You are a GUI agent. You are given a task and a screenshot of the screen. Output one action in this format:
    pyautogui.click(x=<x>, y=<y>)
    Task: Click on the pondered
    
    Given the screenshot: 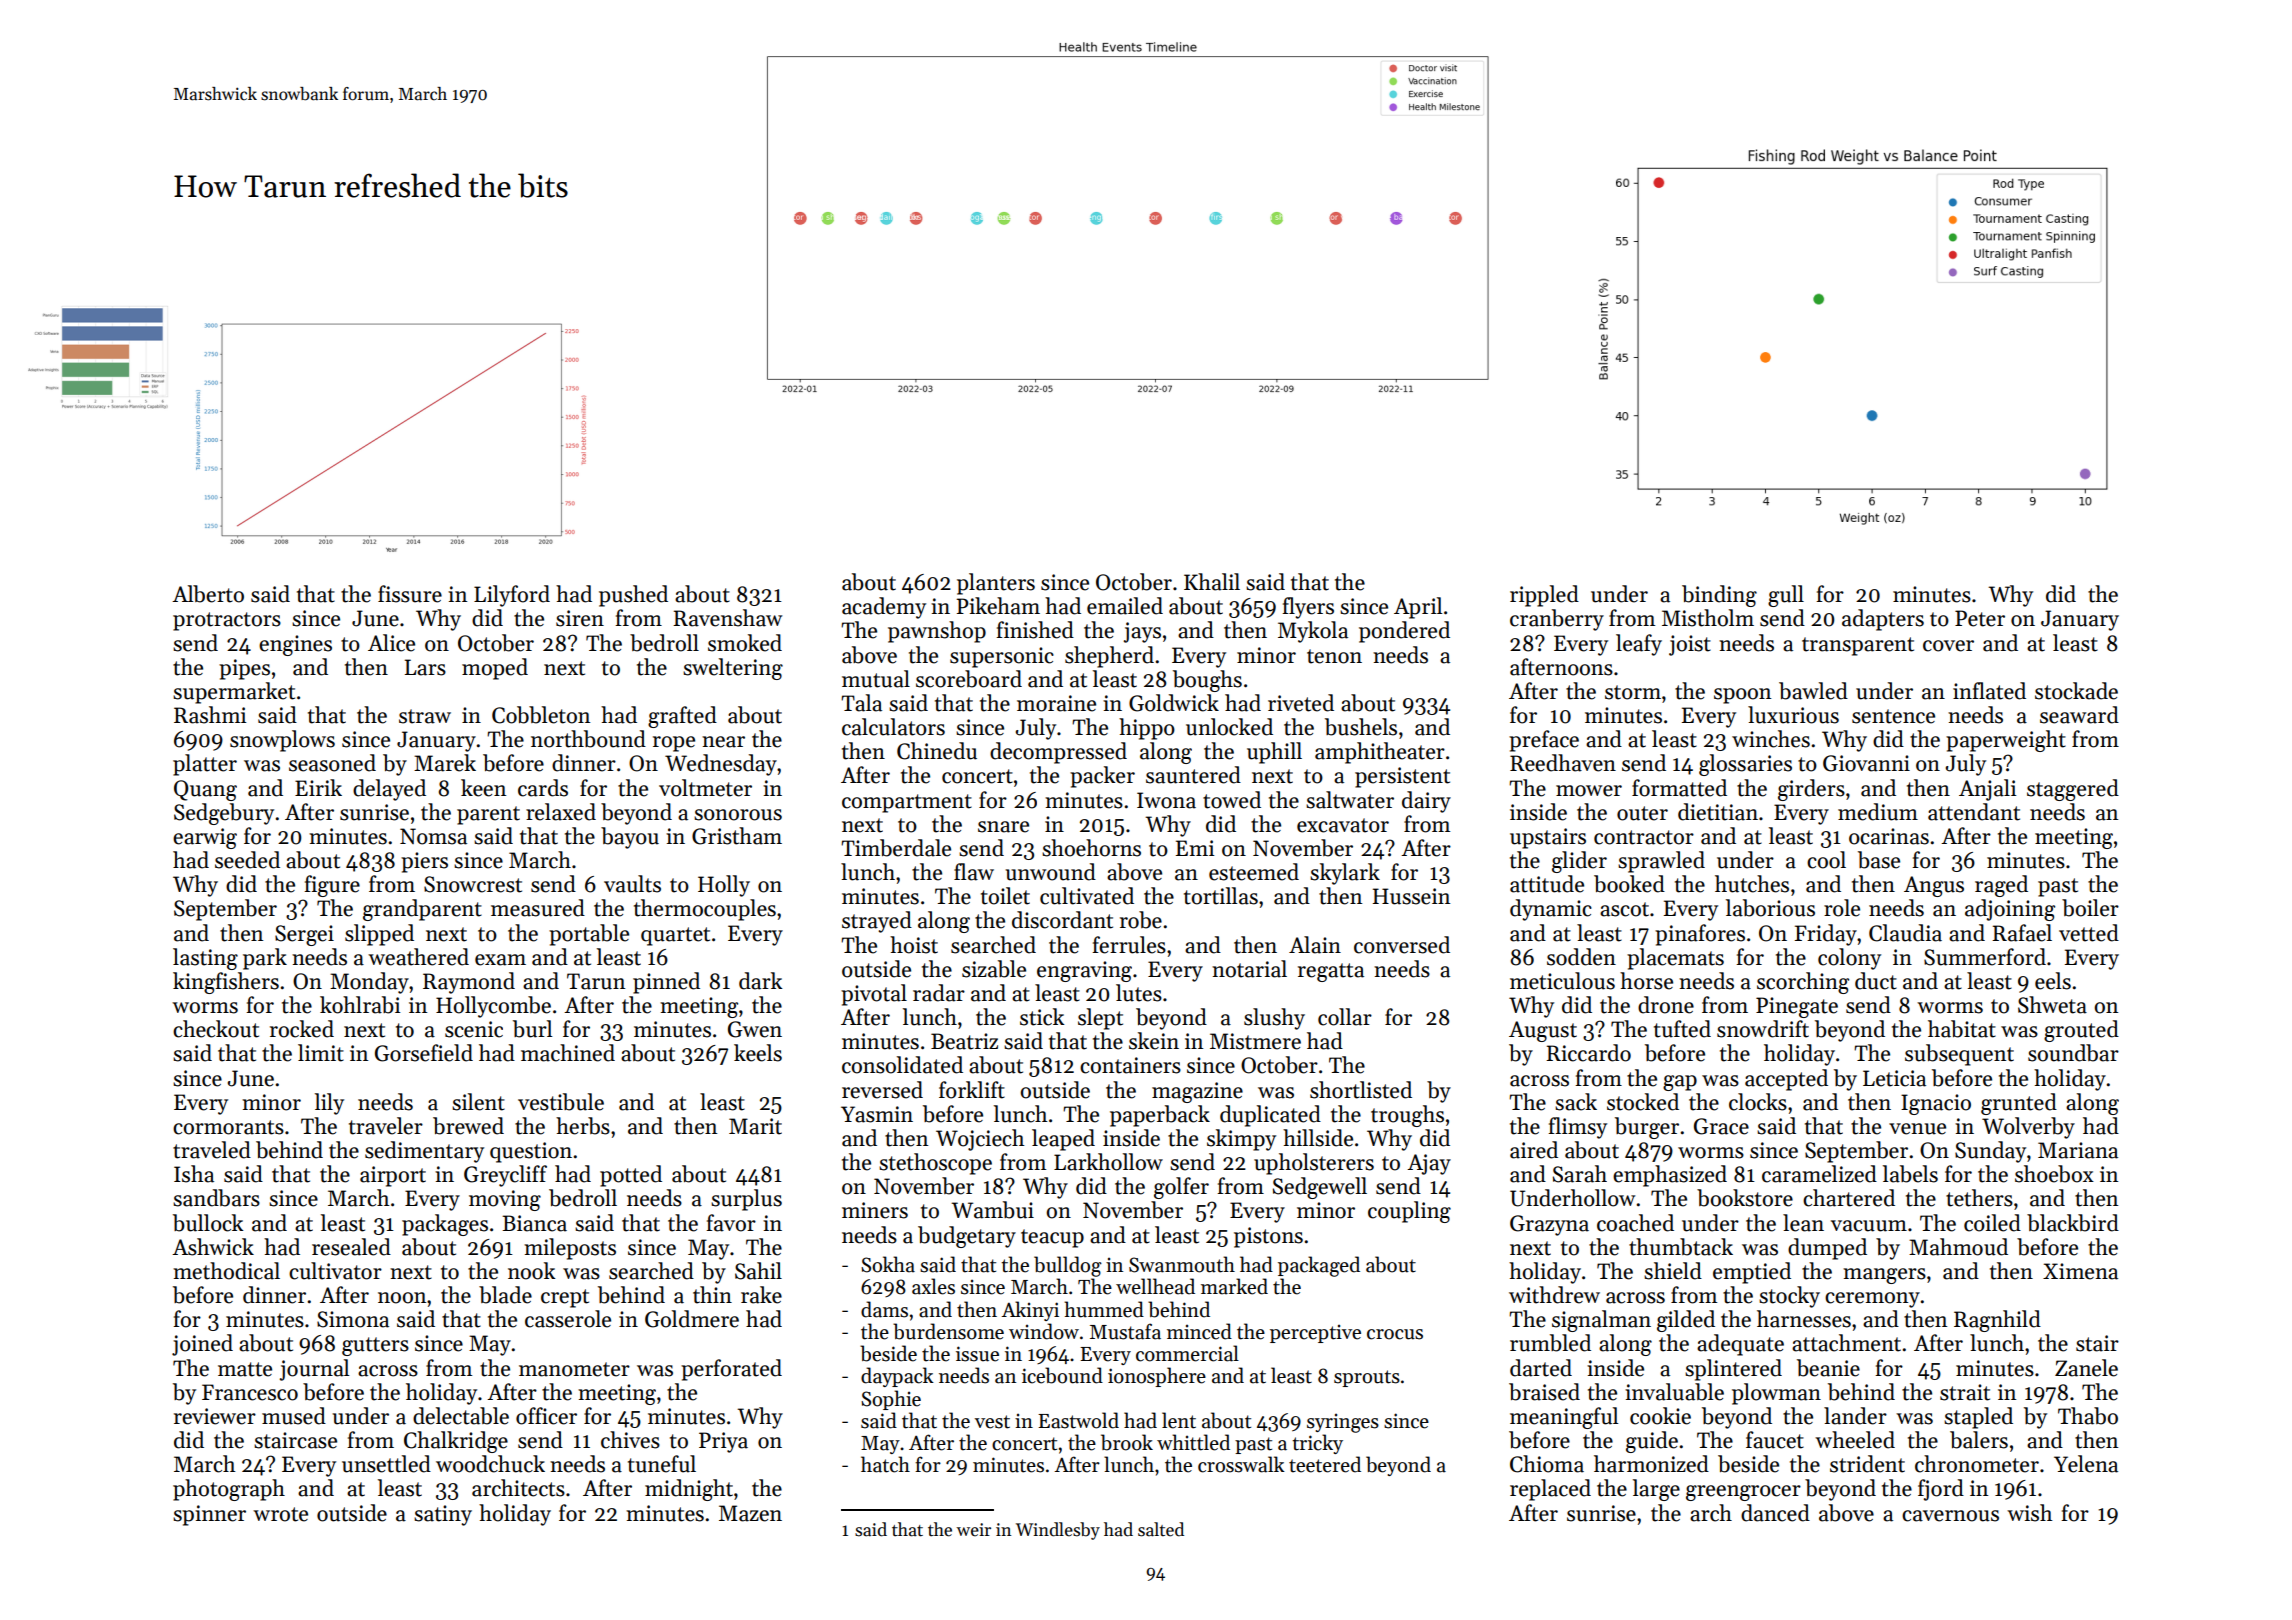 What is the action you would take?
    pyautogui.click(x=1404, y=632)
